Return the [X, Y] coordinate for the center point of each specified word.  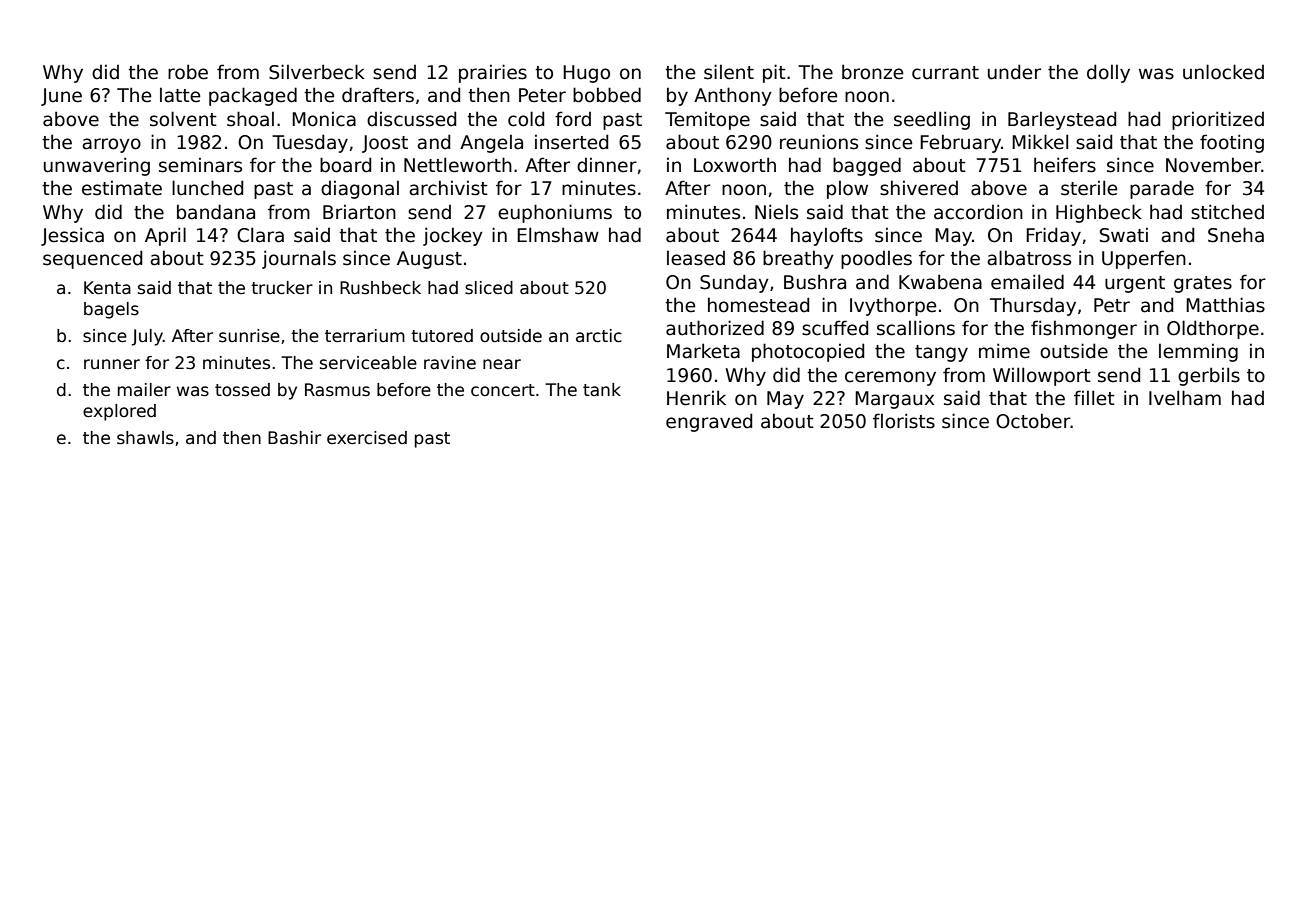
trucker [282, 288]
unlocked [1223, 72]
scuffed [835, 328]
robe [188, 72]
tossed [242, 390]
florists [904, 421]
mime [1004, 351]
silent [729, 72]
